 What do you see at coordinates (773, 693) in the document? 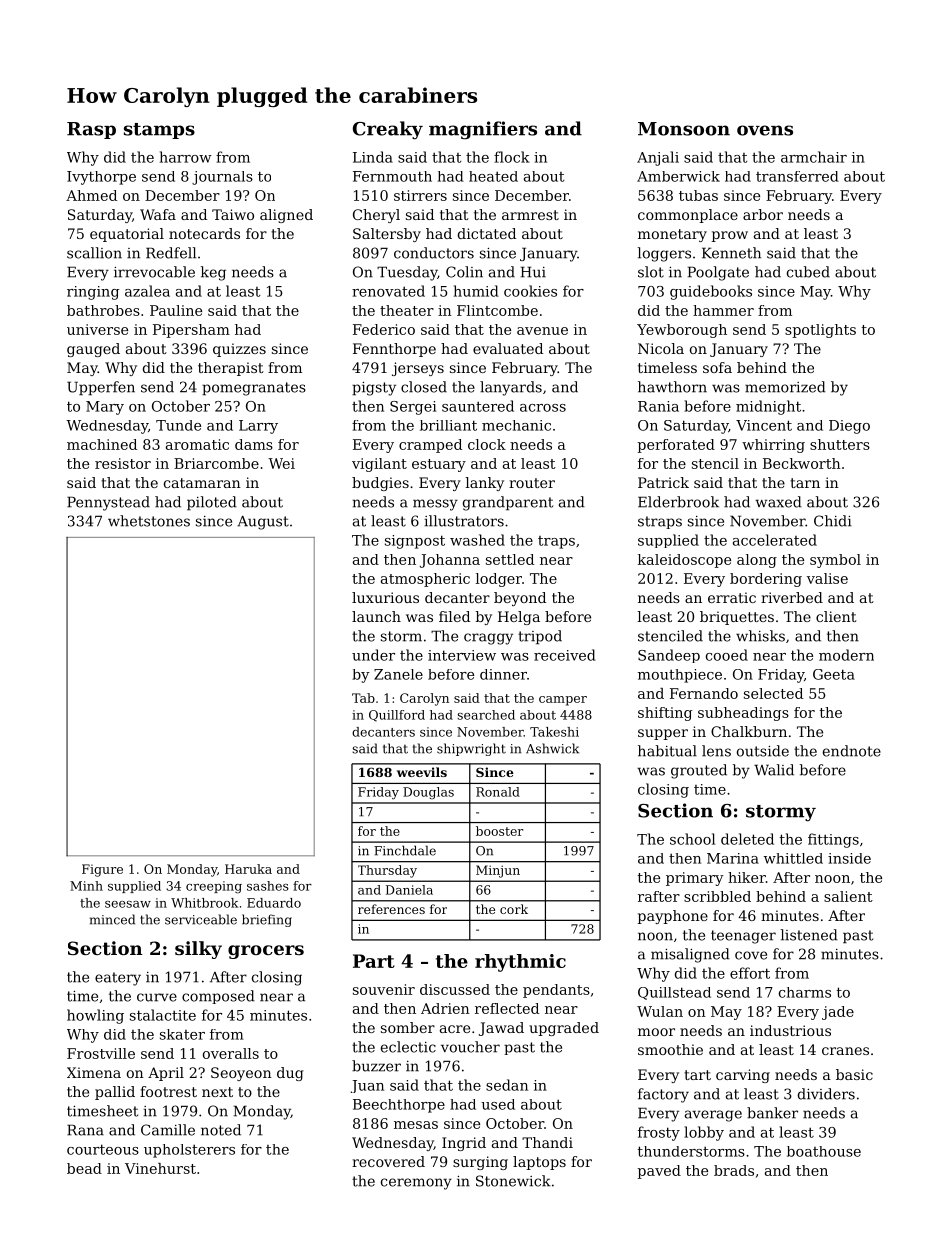
I see `selected` at bounding box center [773, 693].
